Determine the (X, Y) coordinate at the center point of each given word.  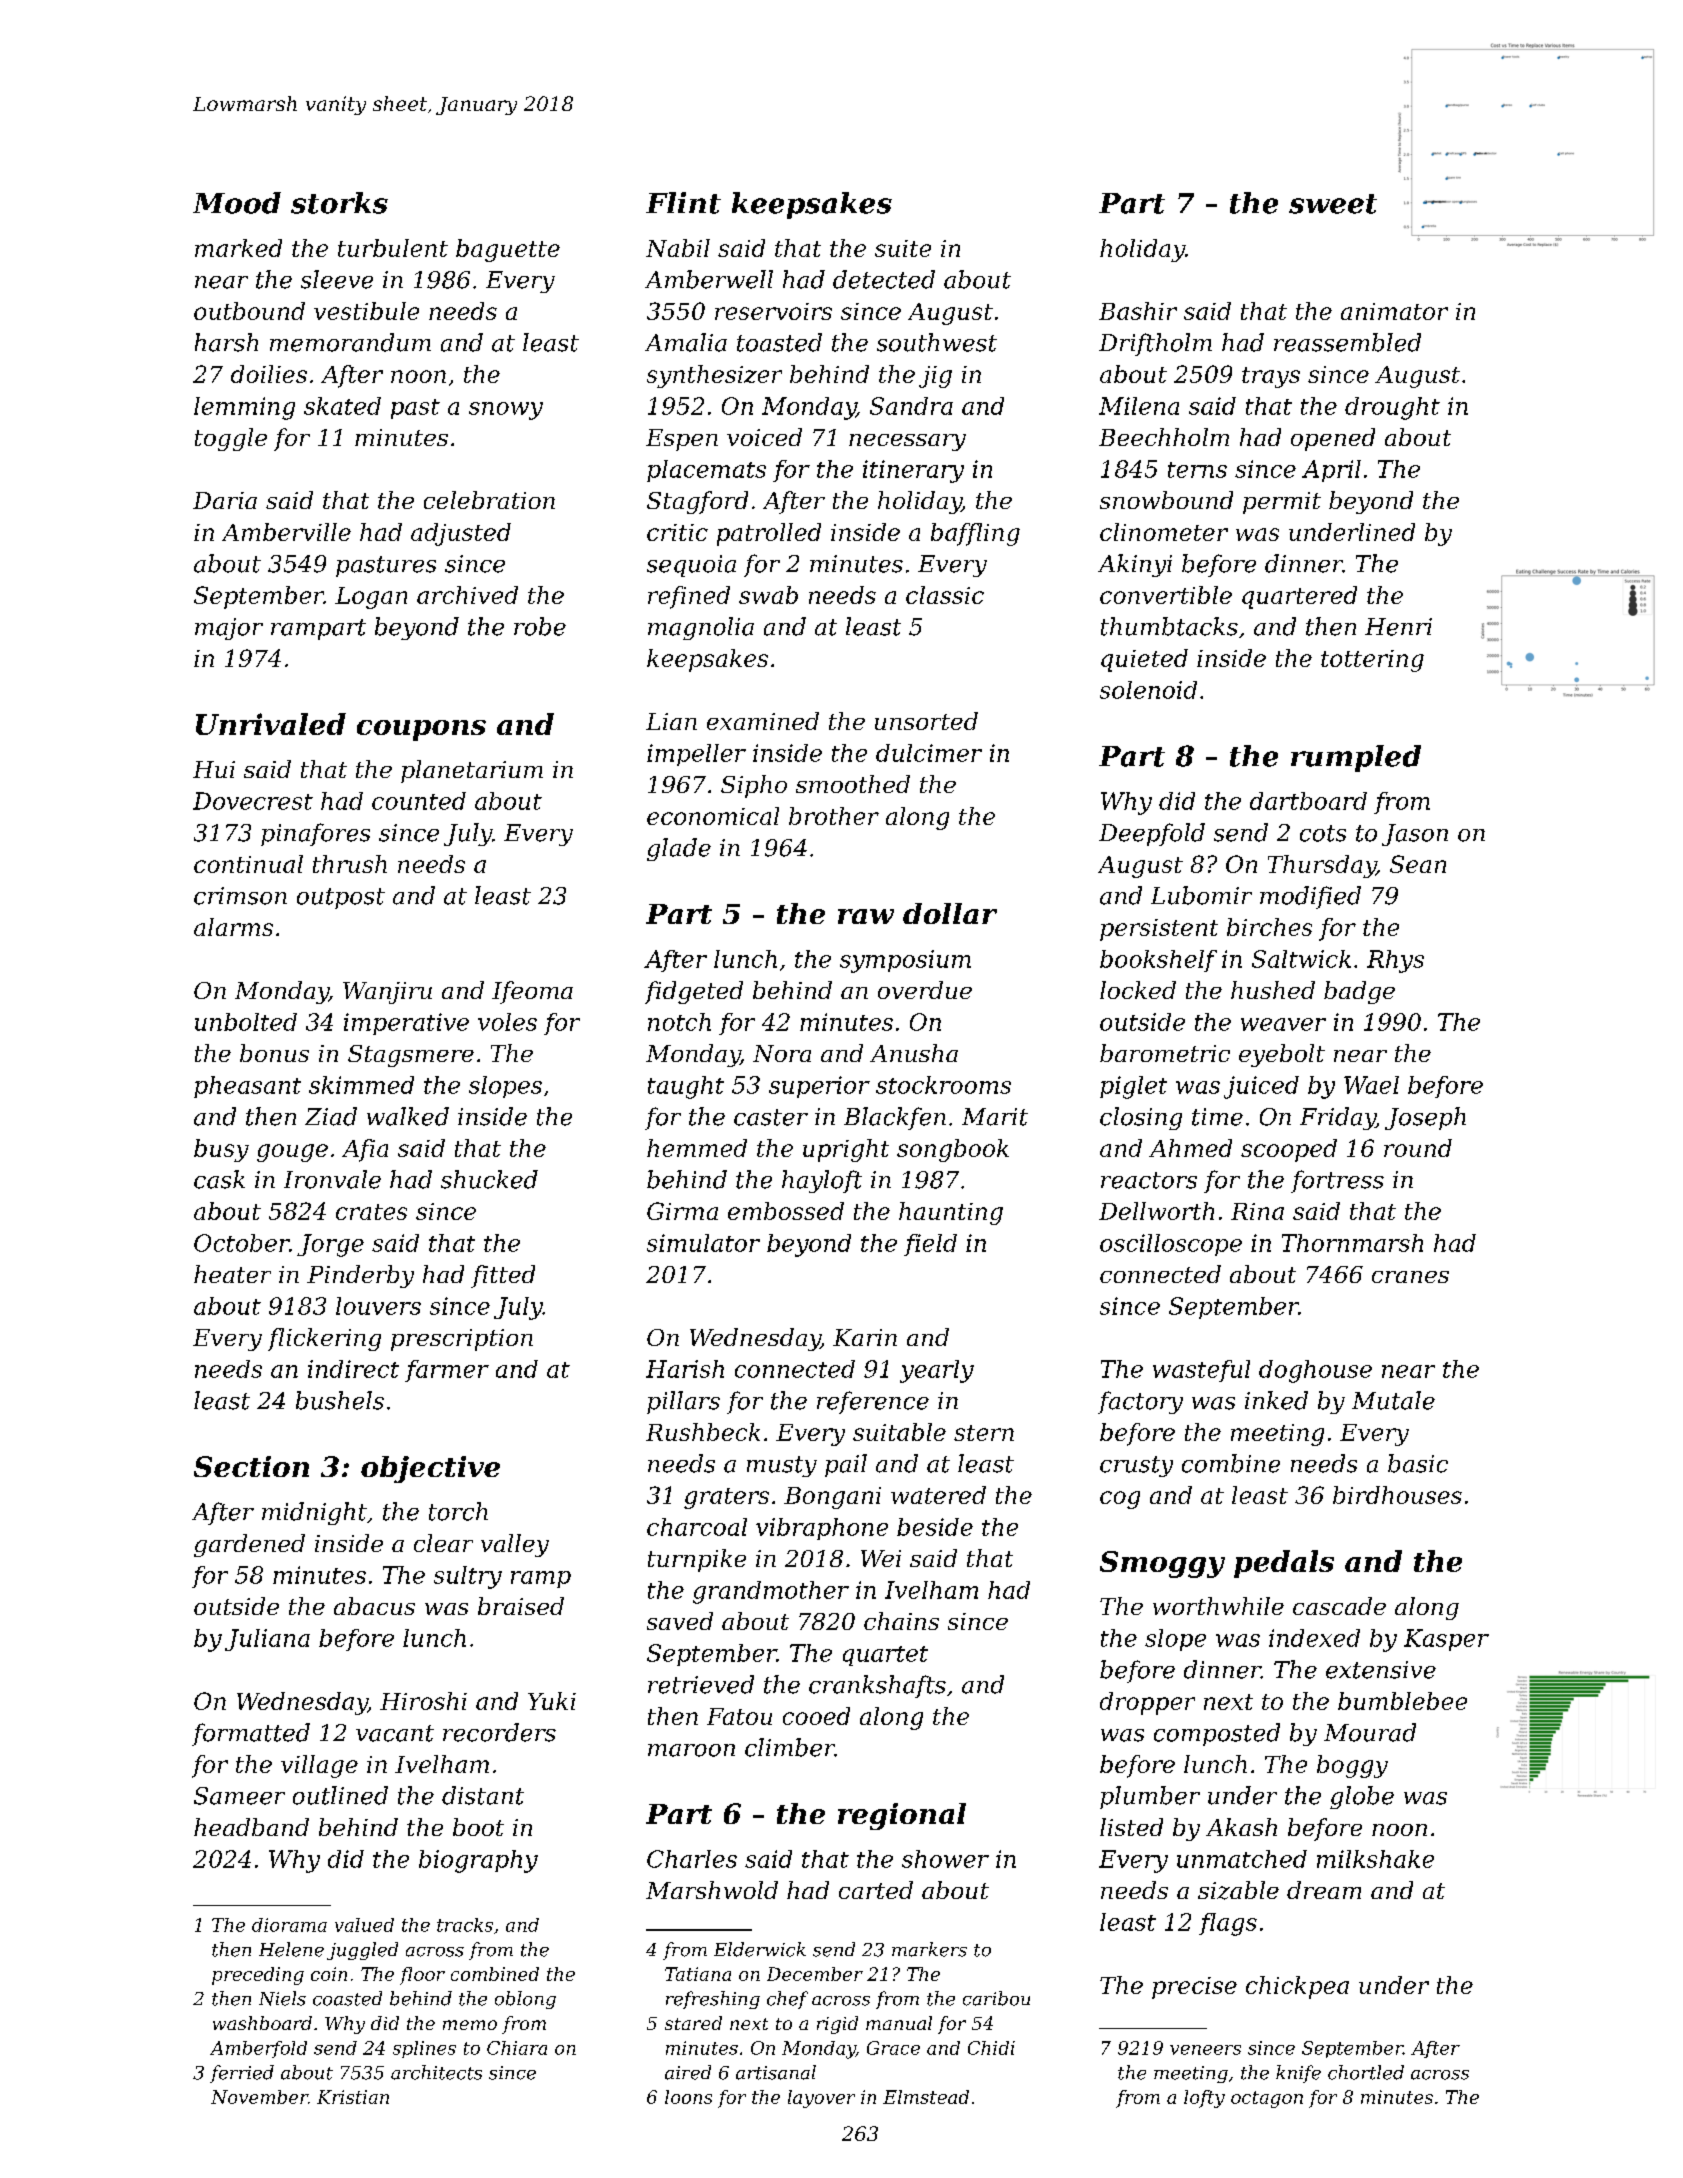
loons (688, 2097)
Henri (1398, 627)
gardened (249, 1545)
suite (903, 248)
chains (901, 1621)
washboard (262, 2023)
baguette (508, 250)
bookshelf (1158, 961)
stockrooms (943, 1085)
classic (945, 595)
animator (1394, 311)
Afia (365, 1150)
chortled (1366, 2072)
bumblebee (1402, 1701)
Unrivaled (271, 724)
